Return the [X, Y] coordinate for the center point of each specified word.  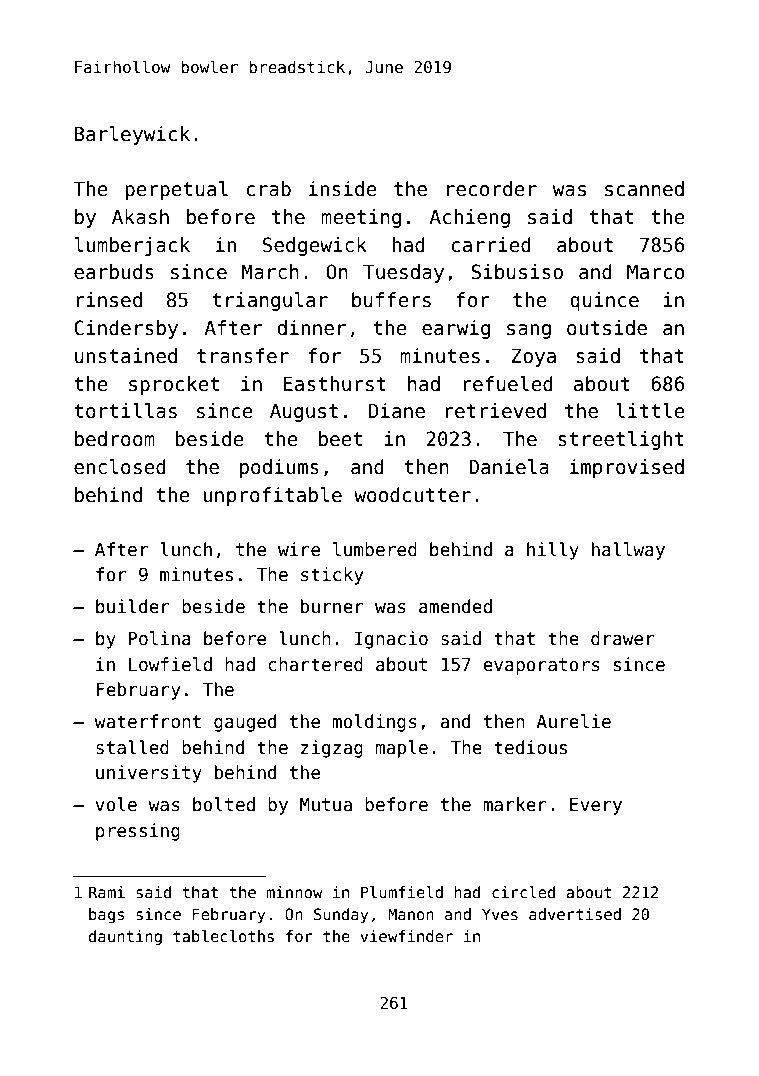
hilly [553, 551]
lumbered [375, 549]
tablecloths [223, 936]
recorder [492, 189]
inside [343, 189]
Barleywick [132, 135]
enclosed [120, 467]
